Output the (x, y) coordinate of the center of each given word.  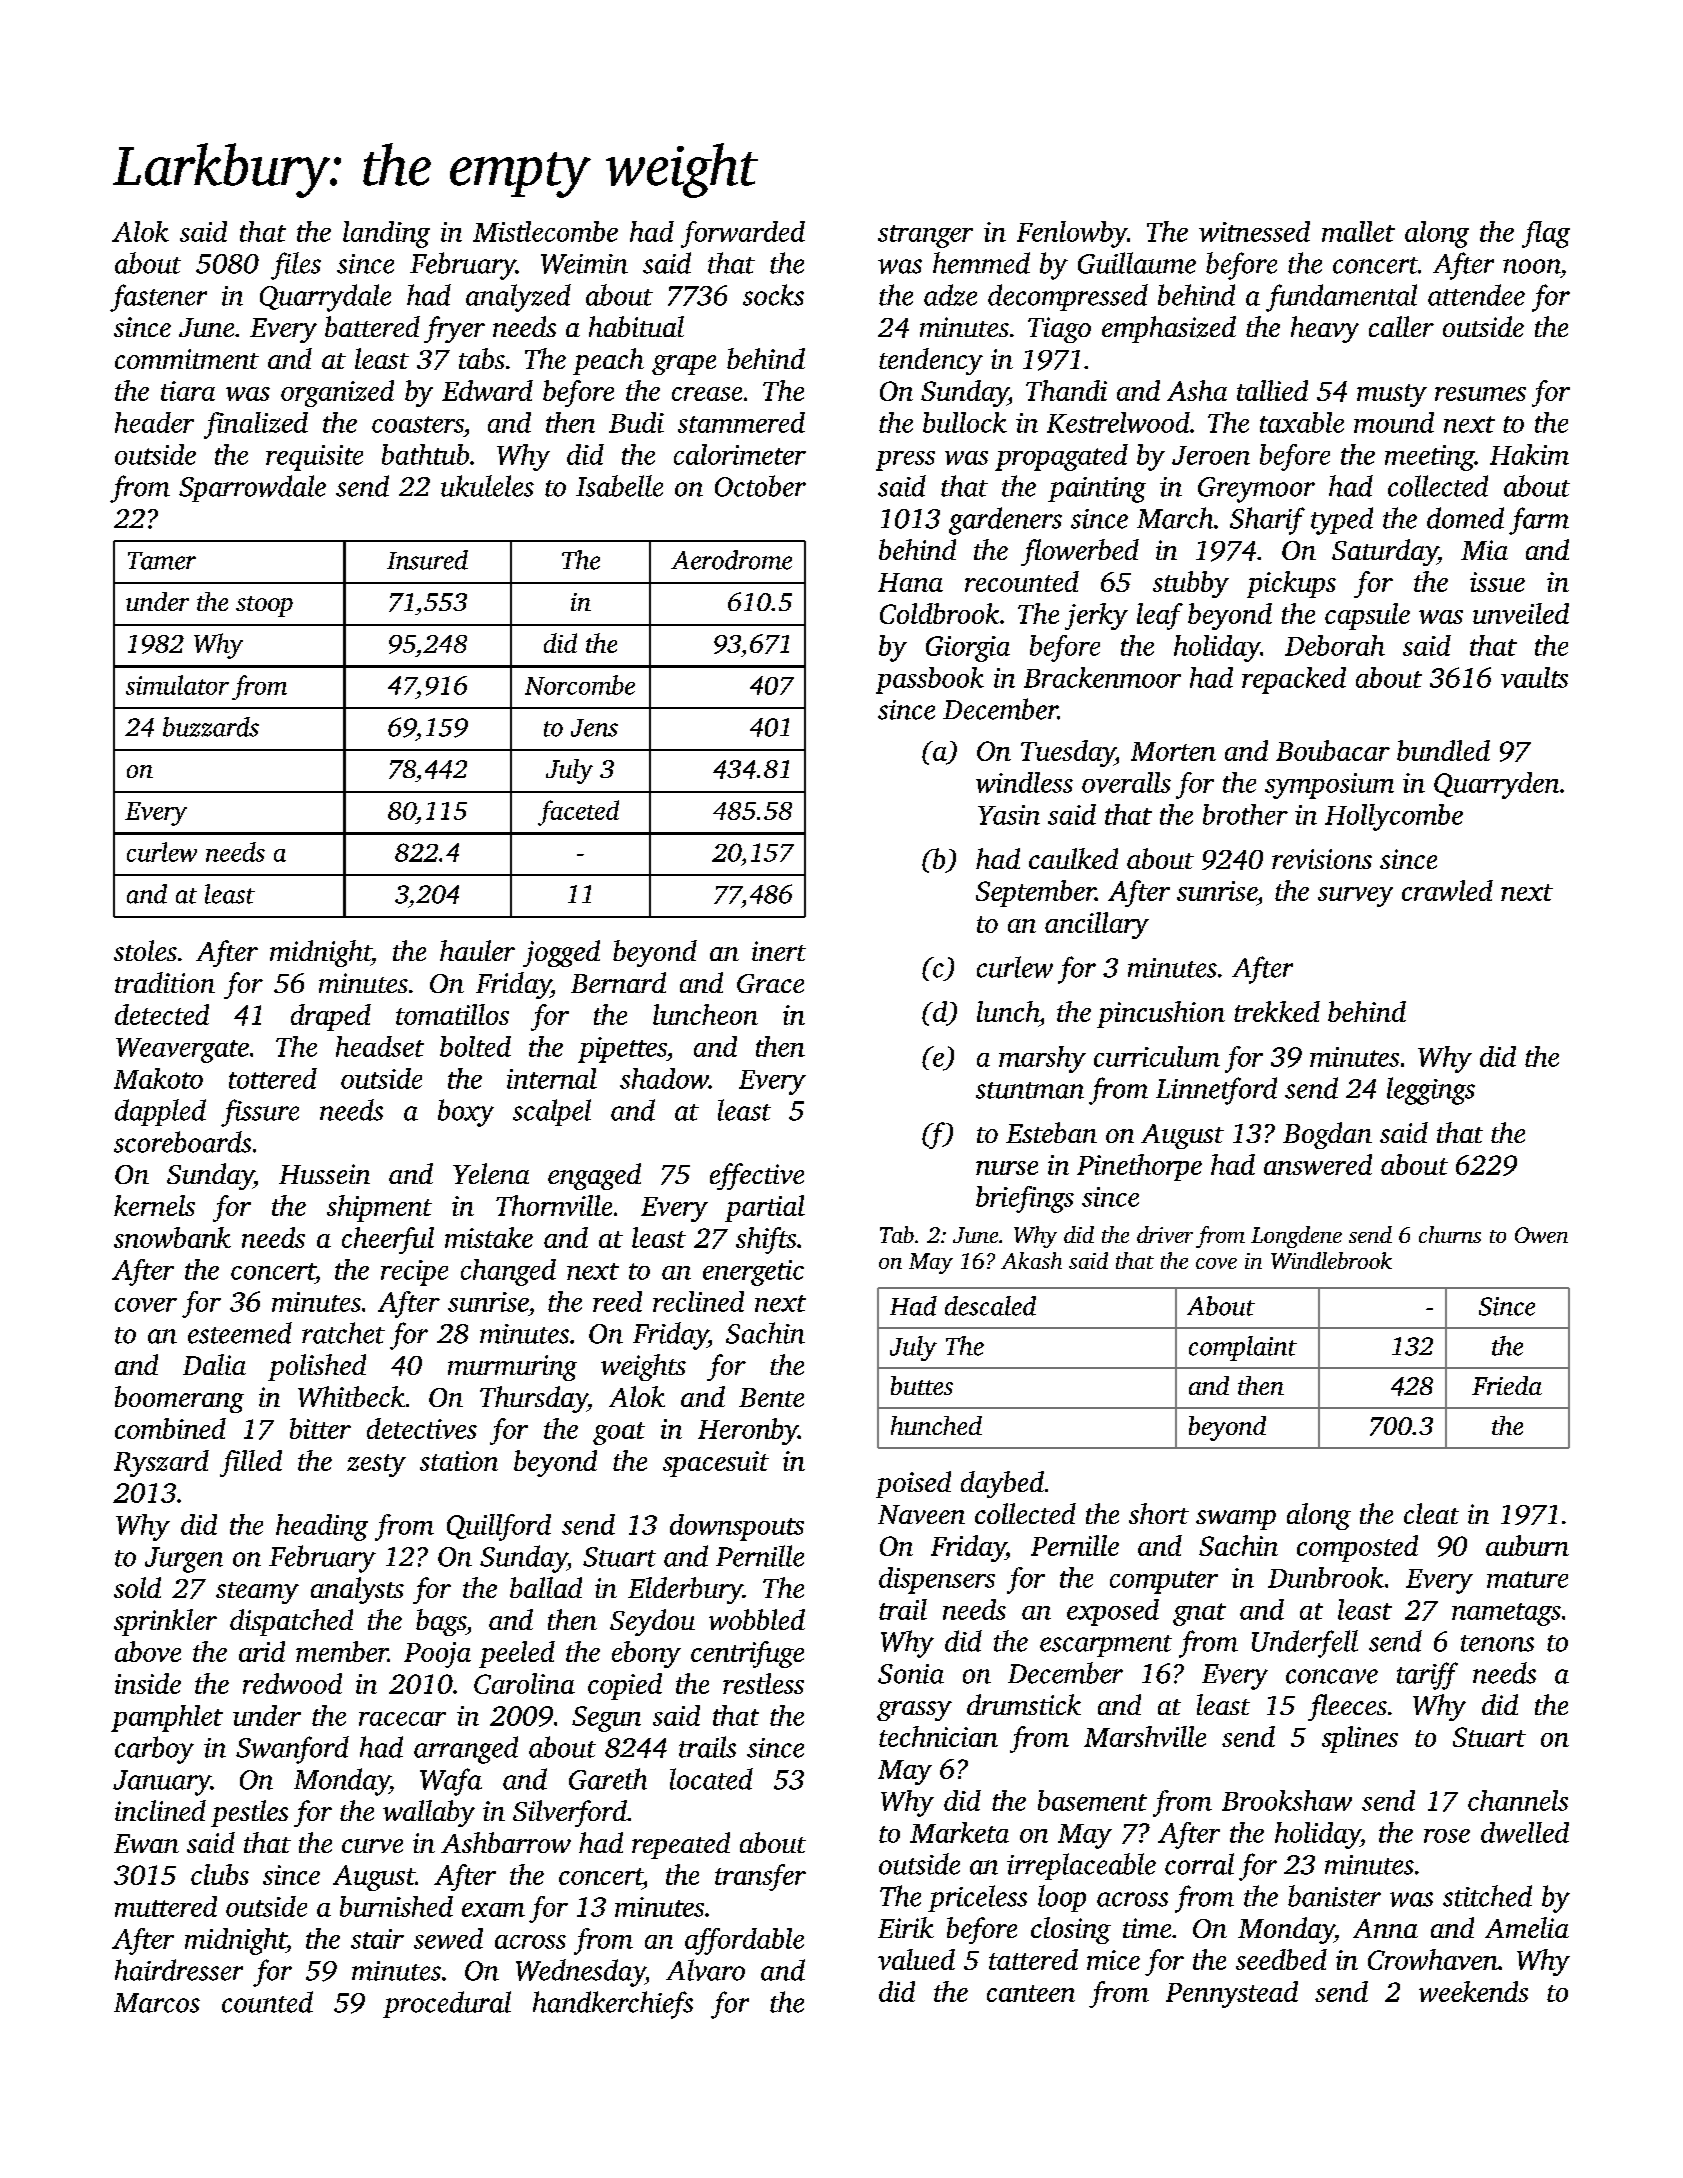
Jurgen (184, 1560)
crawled (1447, 890)
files (296, 266)
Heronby (748, 1431)
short (1159, 1513)
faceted (578, 813)
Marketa (959, 1832)
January (162, 1783)
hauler (477, 950)
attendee (1476, 295)
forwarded (743, 234)
